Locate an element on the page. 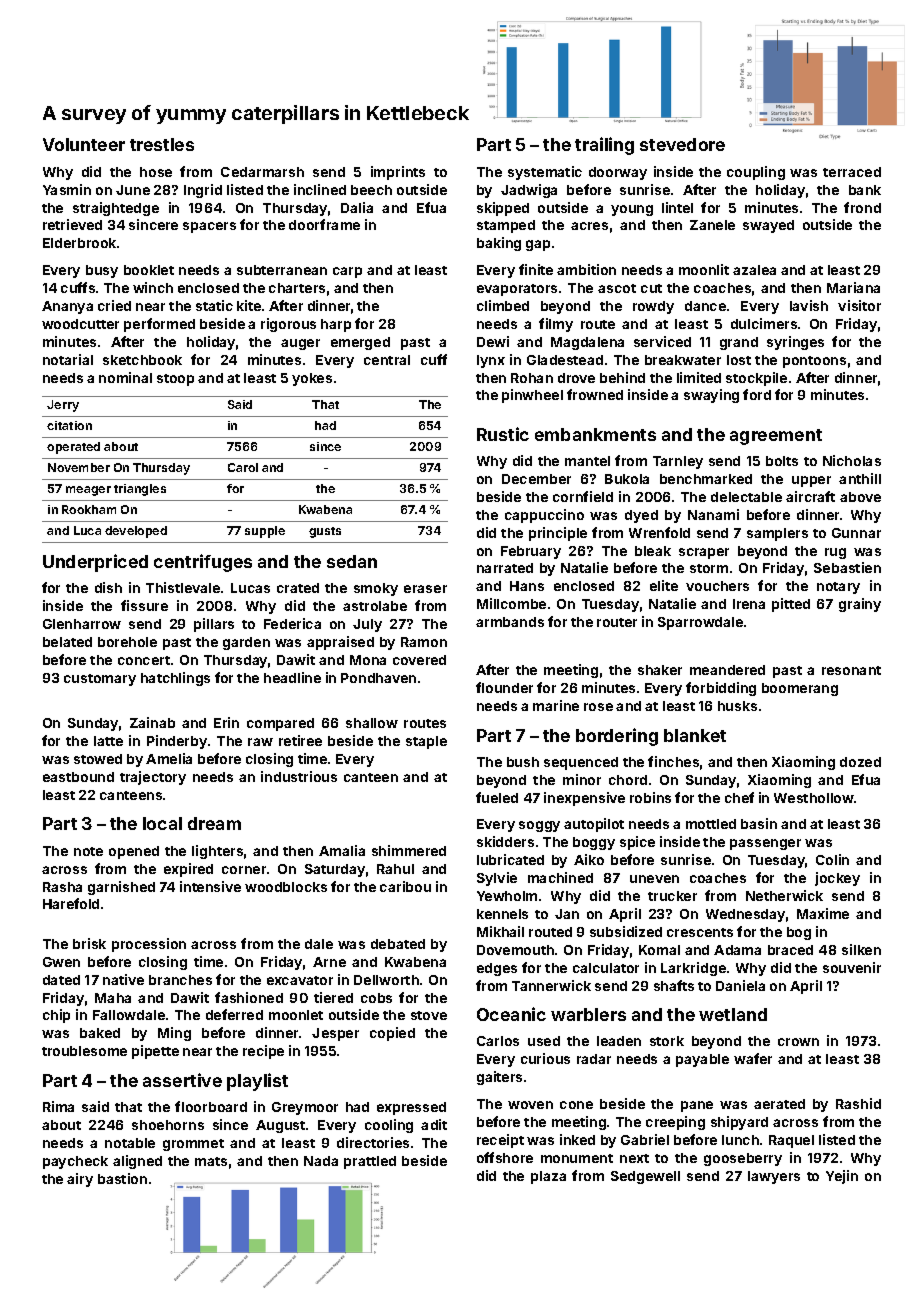 The width and height of the page is (924, 1308). assertive is located at coordinates (182, 1080).
